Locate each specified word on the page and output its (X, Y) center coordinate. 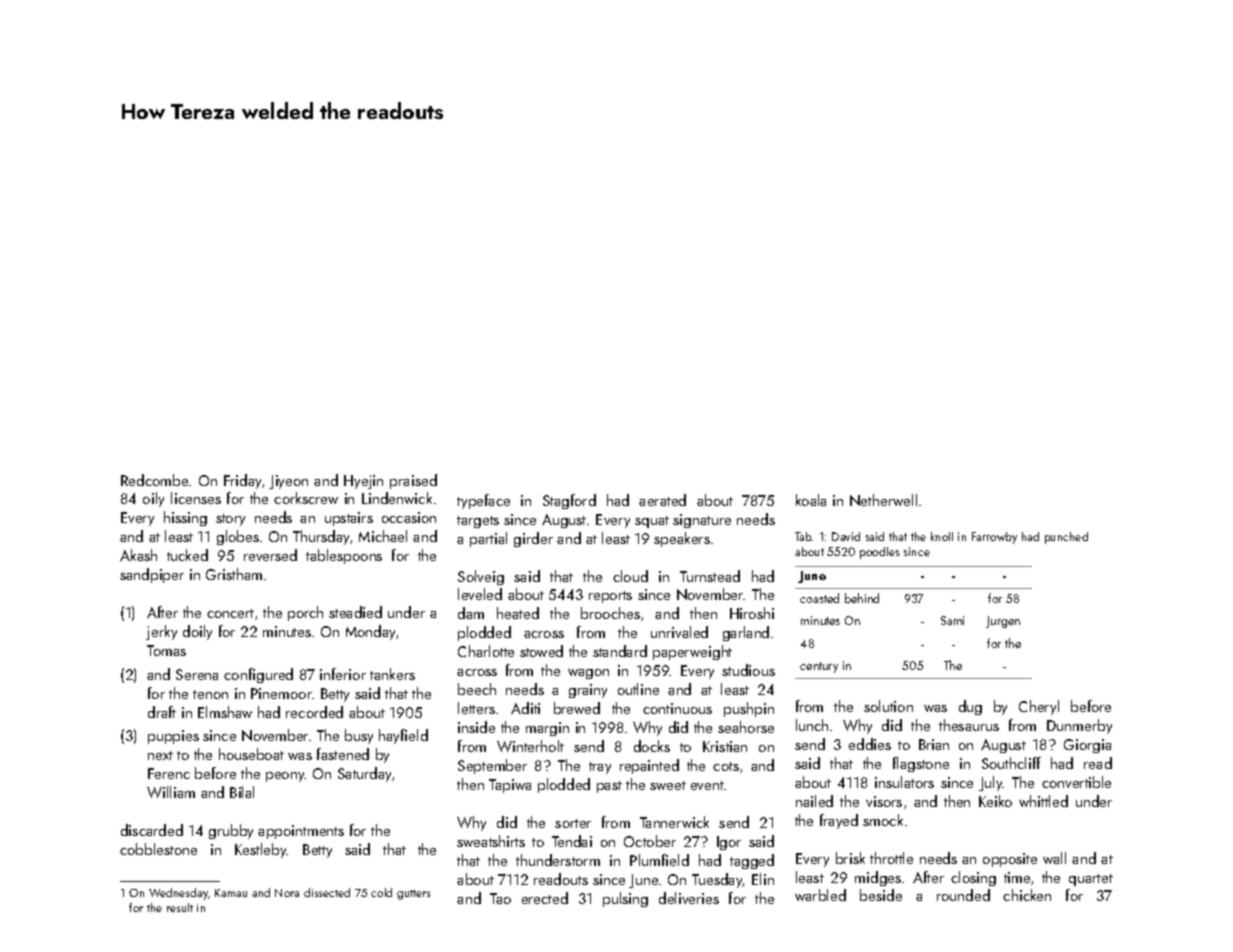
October (650, 841)
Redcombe (154, 480)
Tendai (572, 841)
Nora (287, 893)
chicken (1027, 895)
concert (230, 613)
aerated (662, 500)
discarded (152, 830)
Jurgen (1003, 622)
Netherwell (883, 500)
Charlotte (486, 651)
